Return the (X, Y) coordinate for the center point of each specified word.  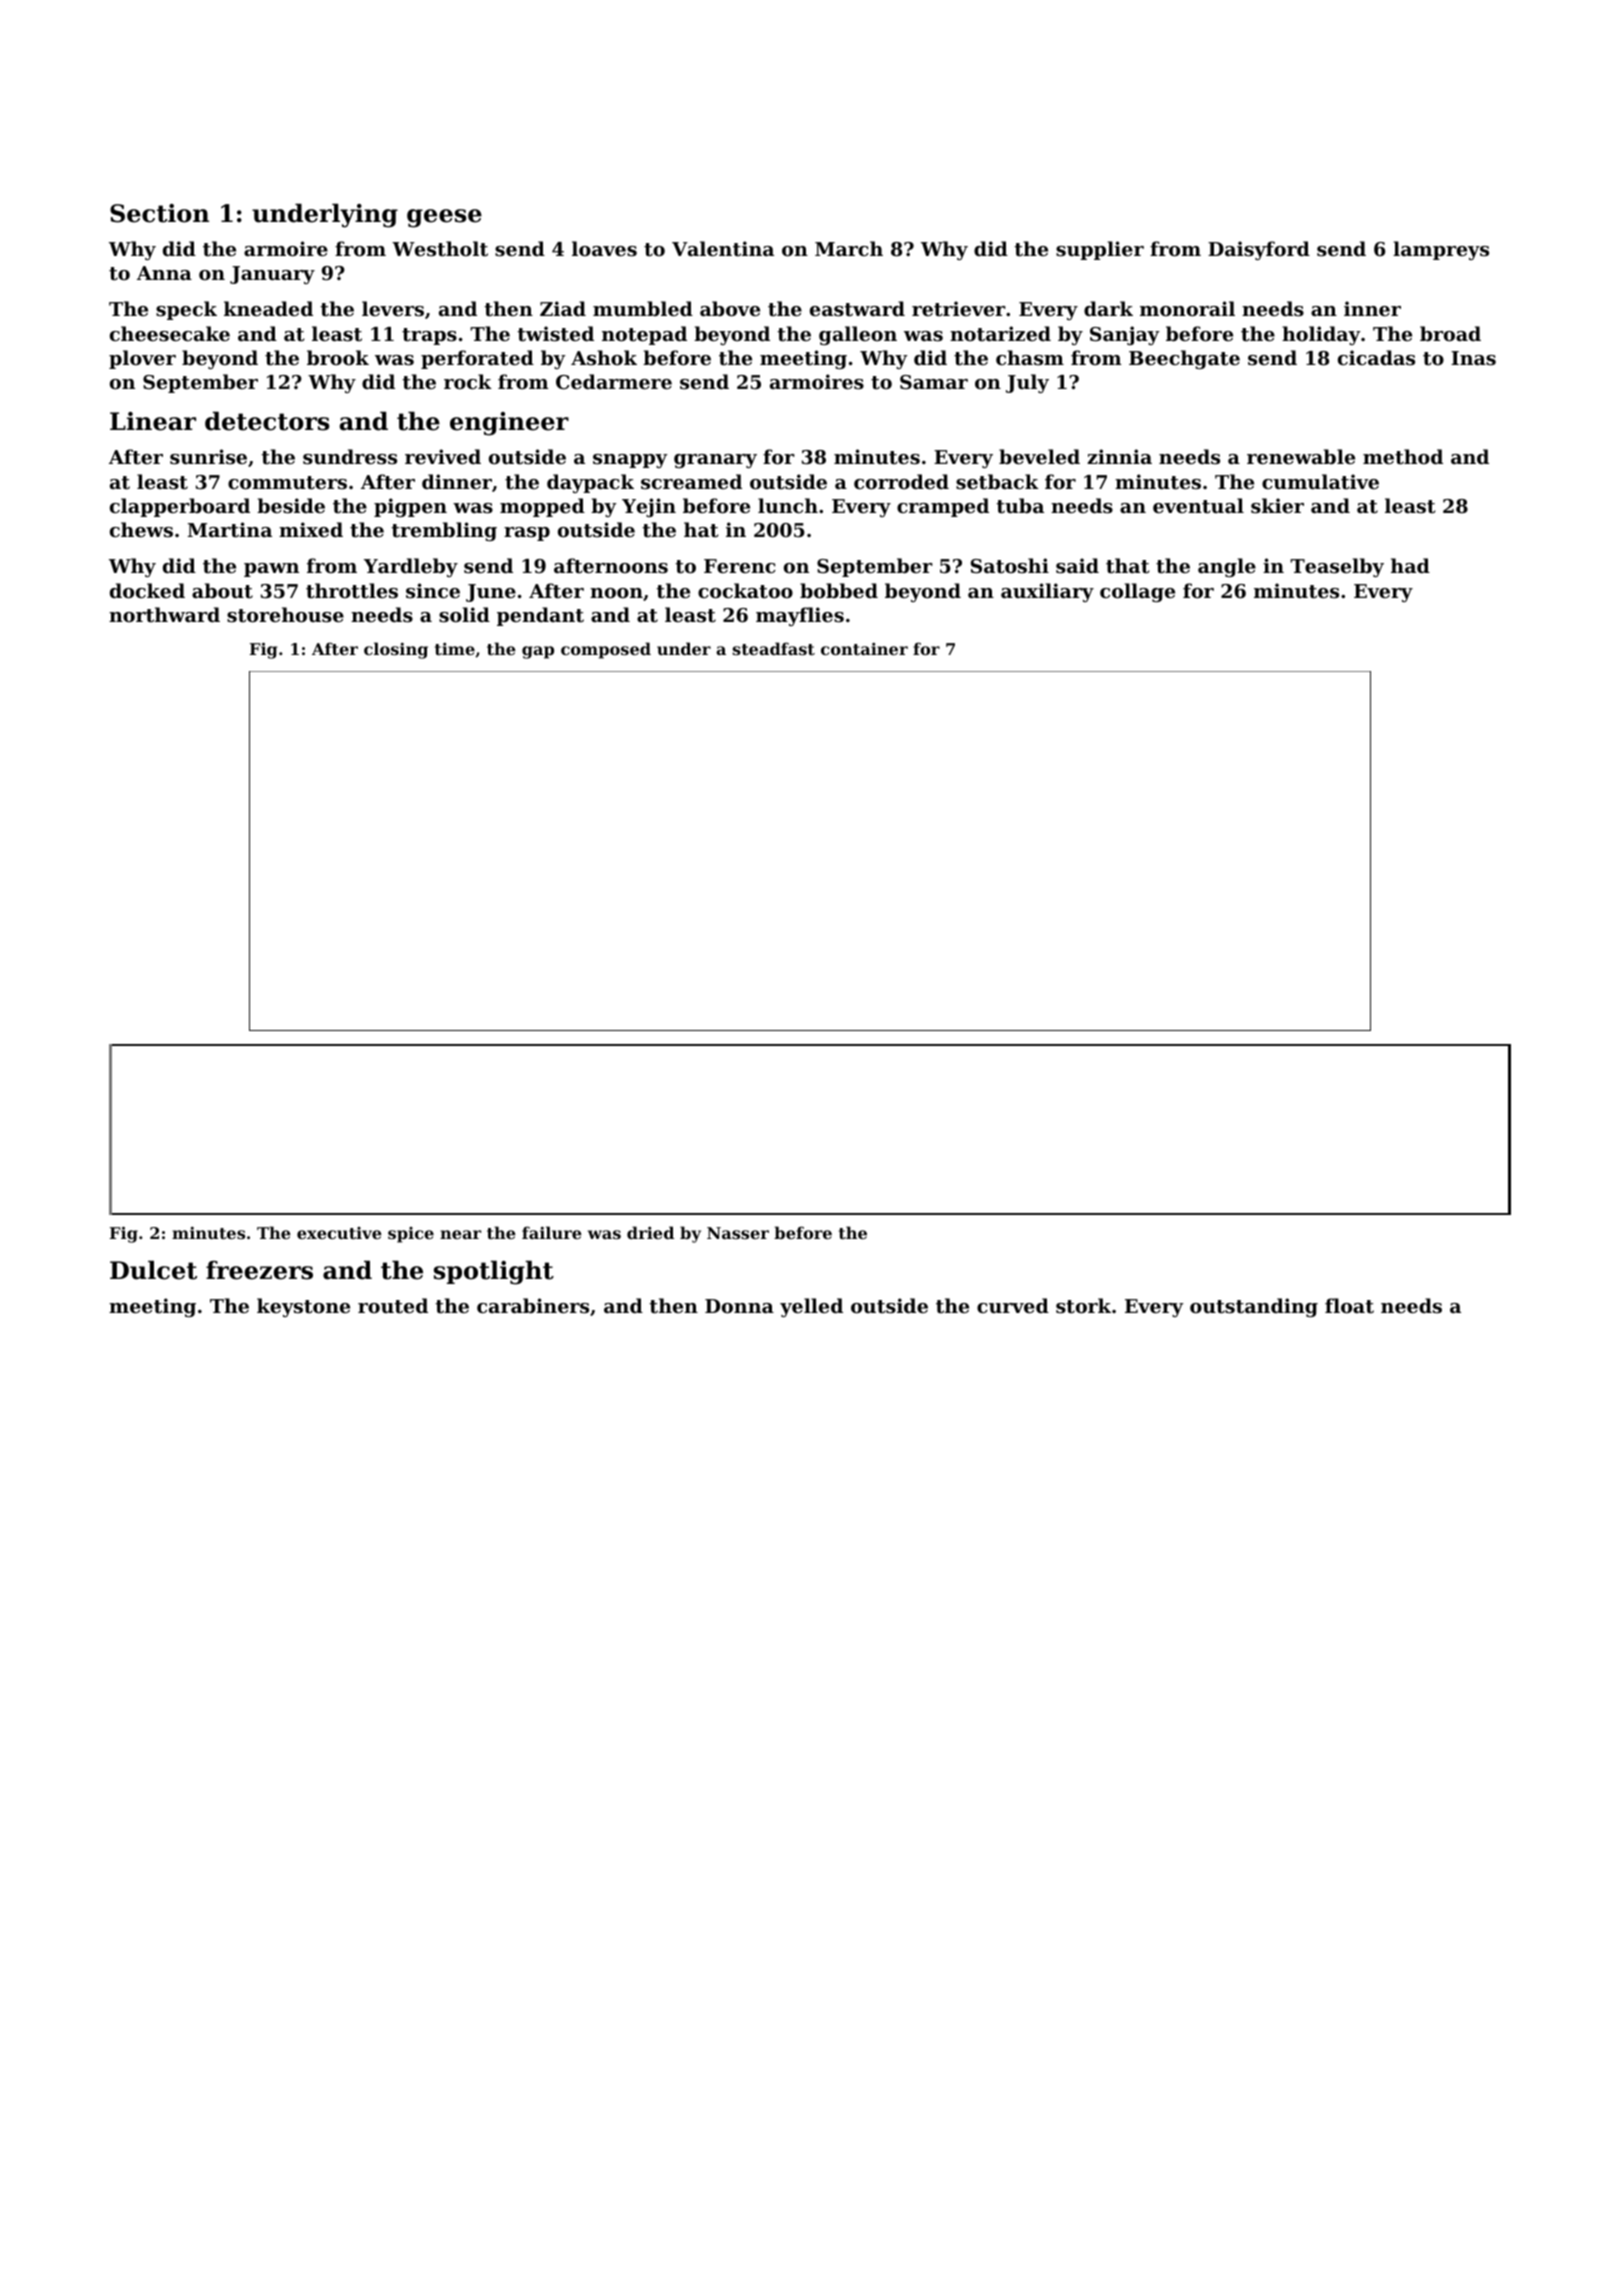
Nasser (738, 1233)
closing (396, 650)
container (864, 649)
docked (147, 590)
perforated (477, 359)
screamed (691, 482)
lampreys (1441, 250)
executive (339, 1233)
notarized (1000, 334)
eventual (1198, 505)
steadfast (774, 648)
